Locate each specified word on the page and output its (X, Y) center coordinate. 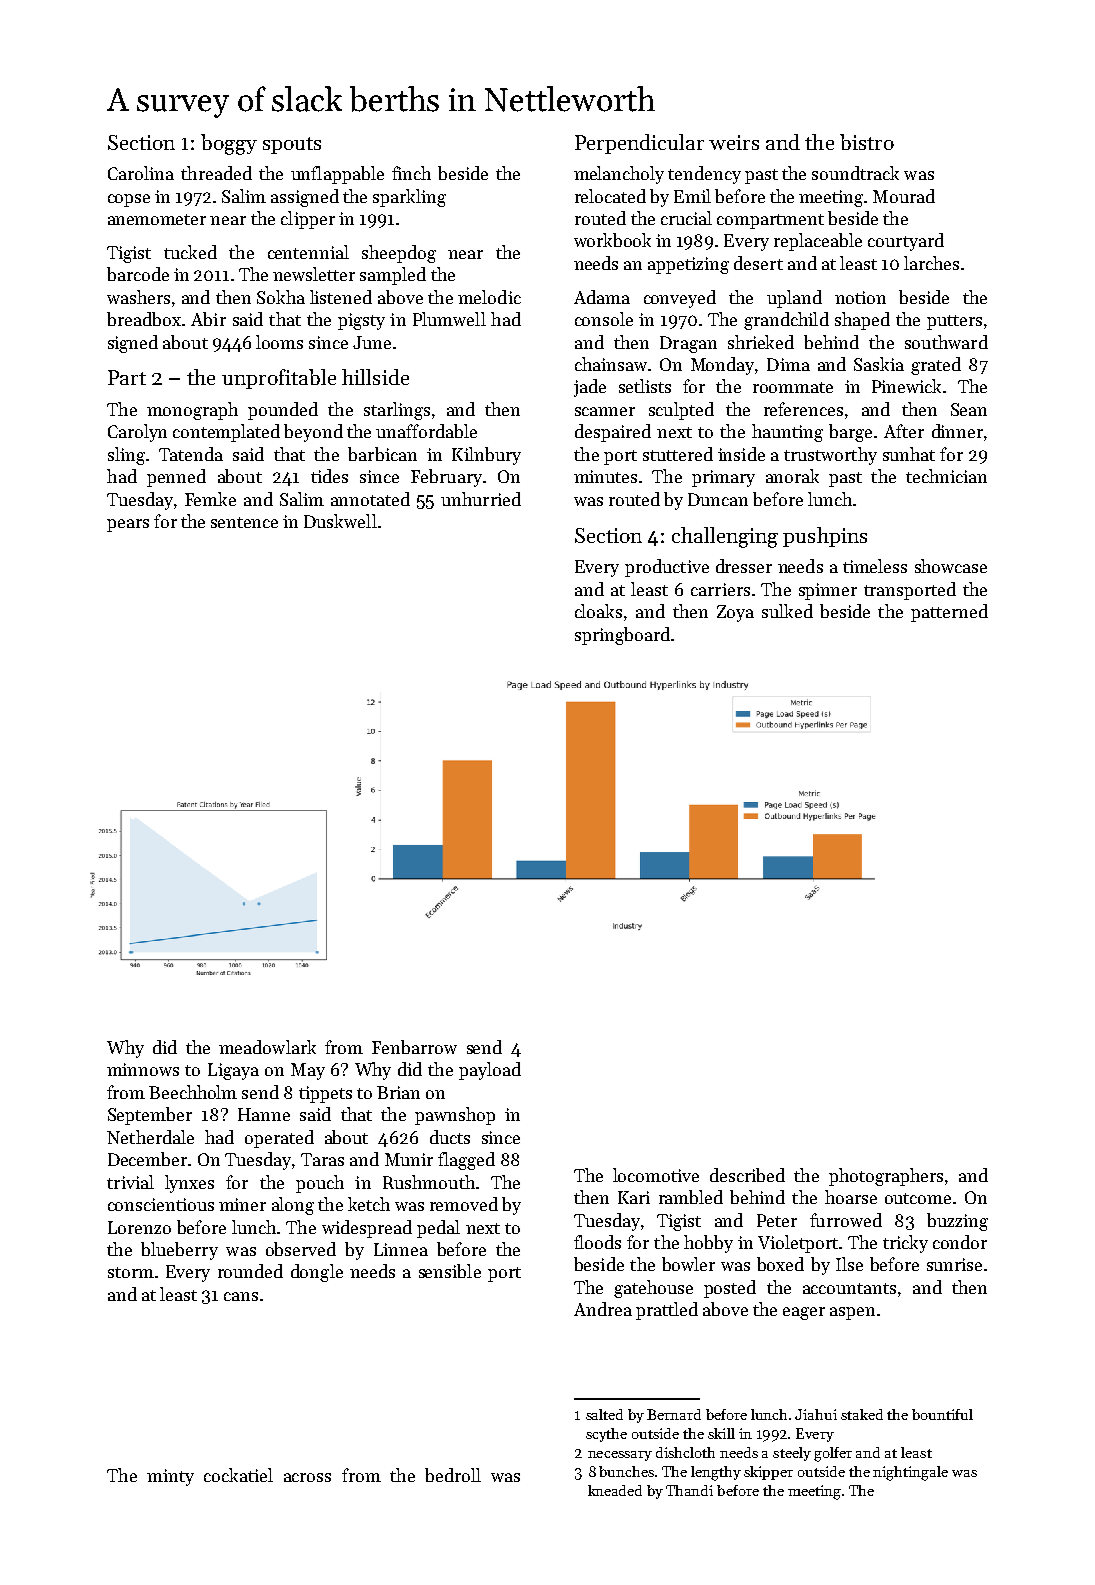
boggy (229, 144)
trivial (130, 1182)
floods (597, 1242)
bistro (867, 142)
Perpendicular (639, 144)
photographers (886, 1177)
